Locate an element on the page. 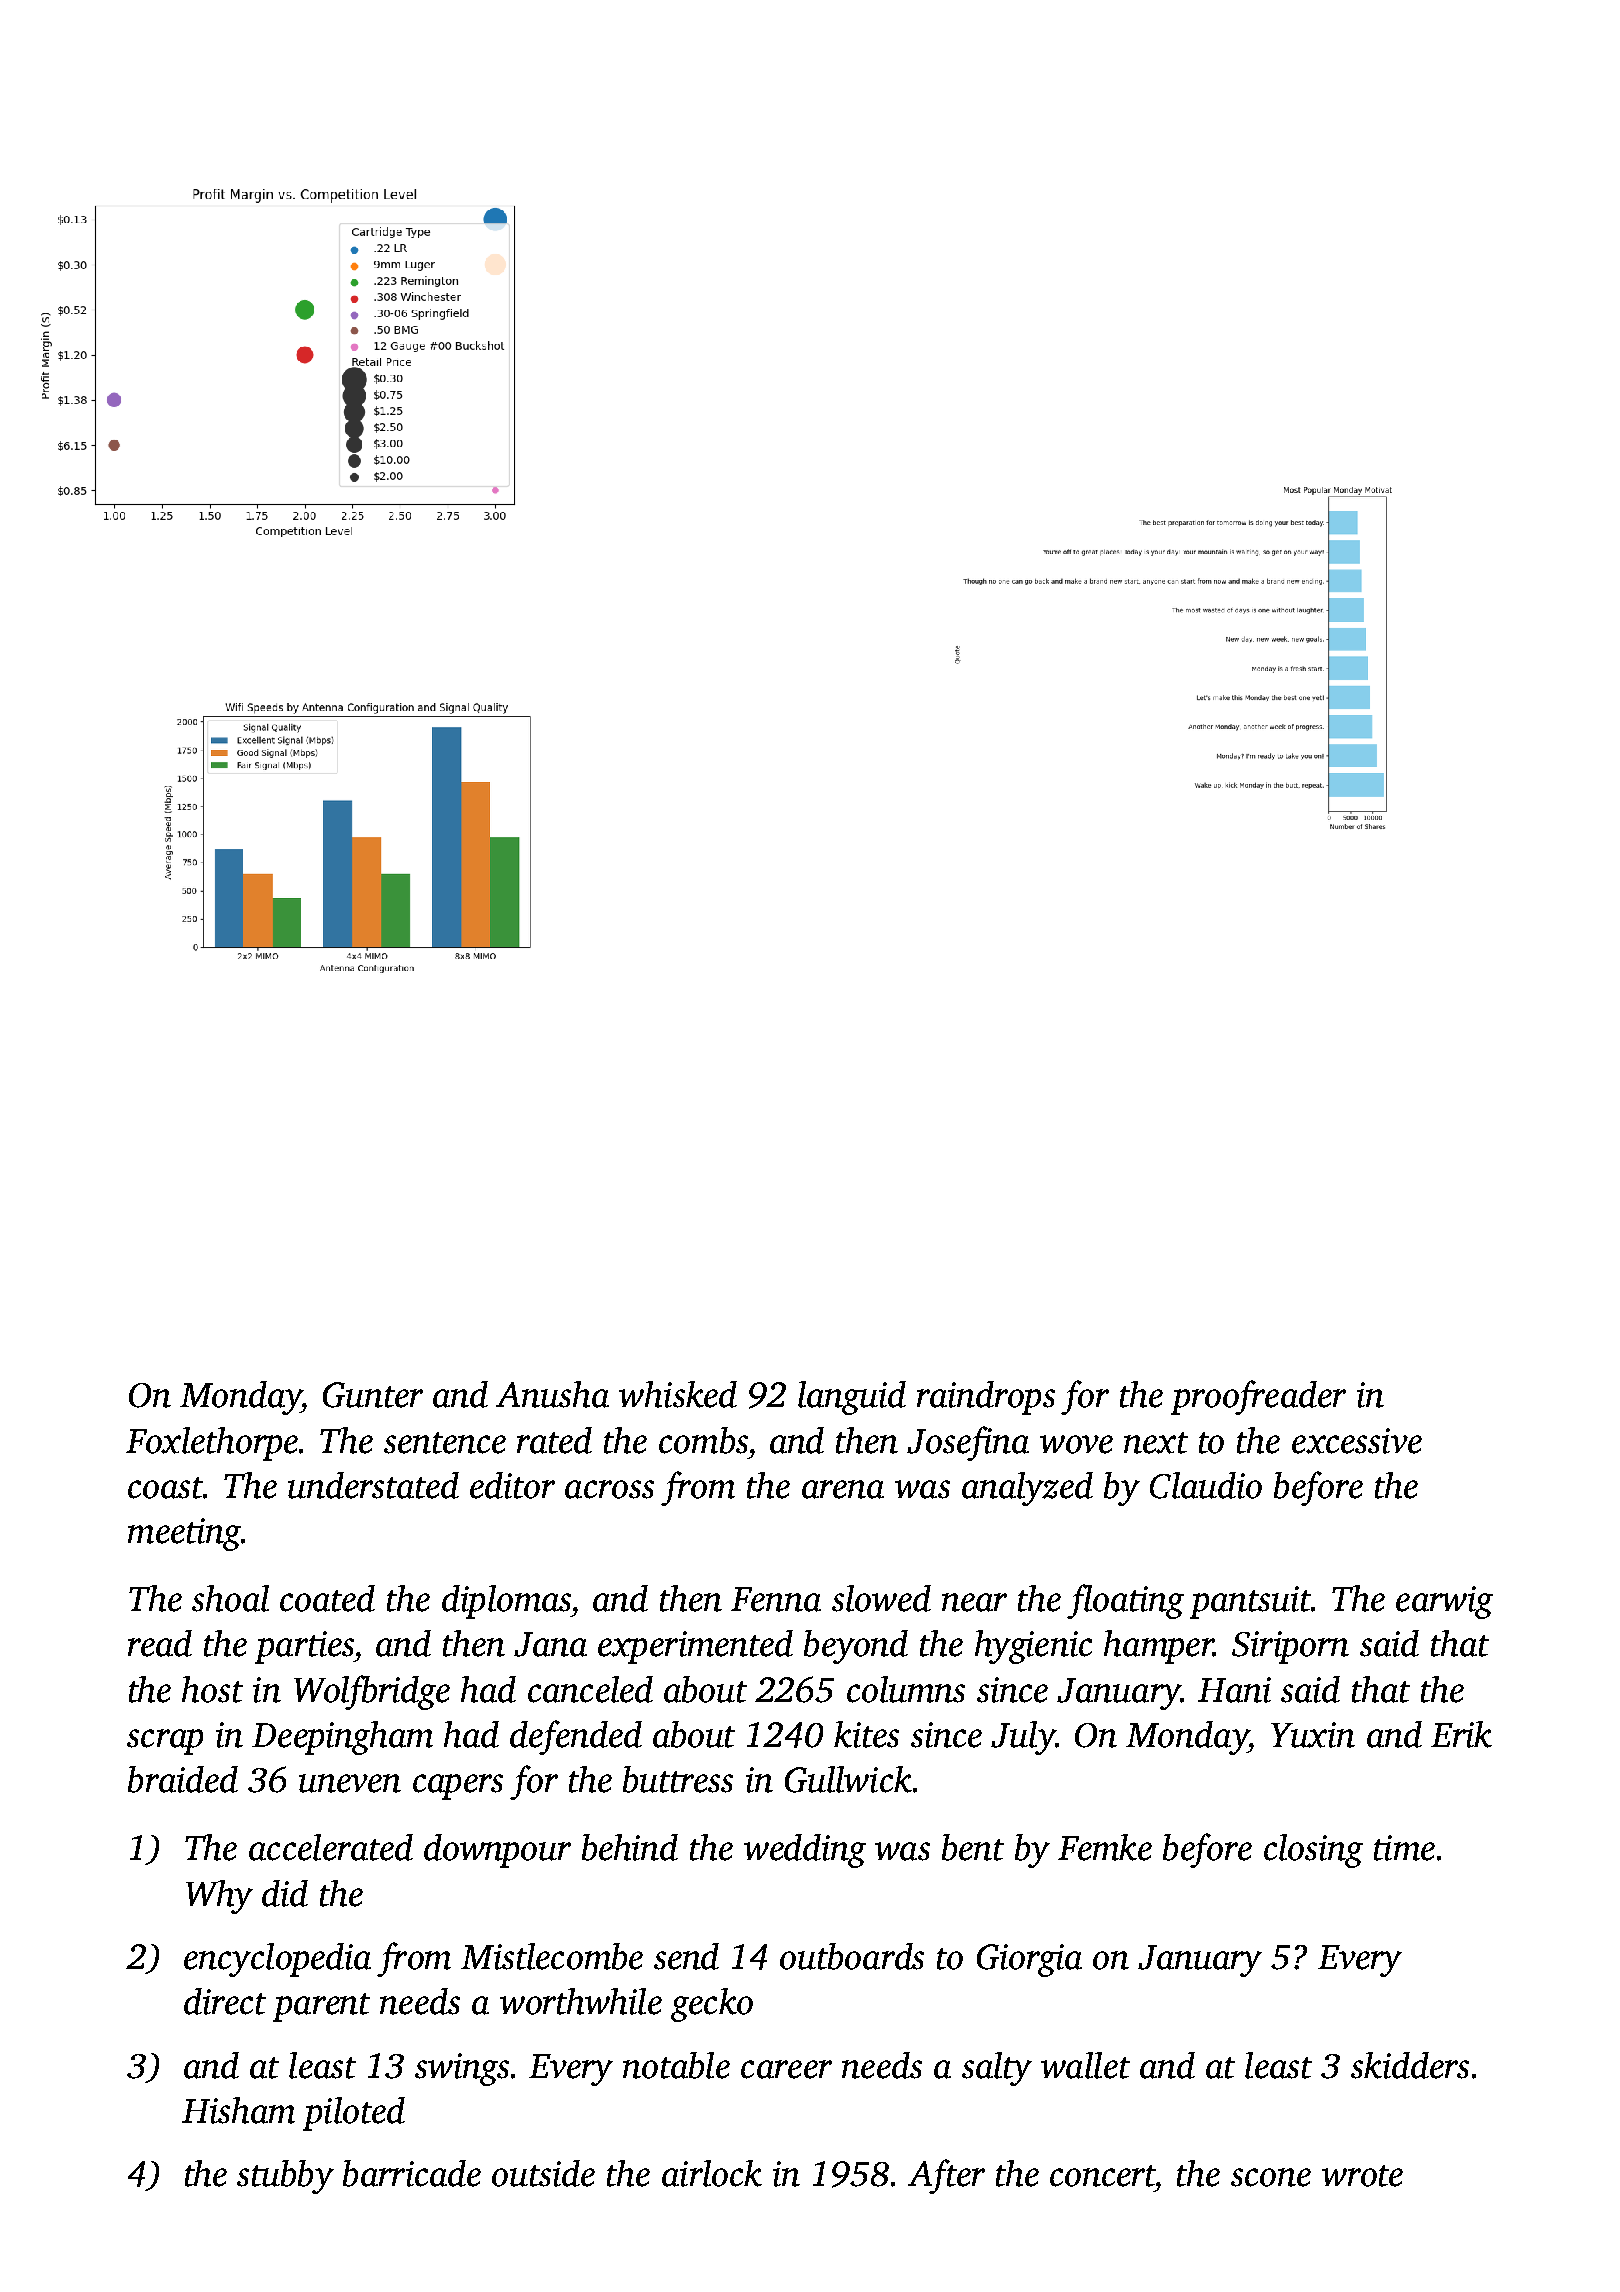 The width and height of the page is (1620, 2292). send is located at coordinates (686, 1956).
